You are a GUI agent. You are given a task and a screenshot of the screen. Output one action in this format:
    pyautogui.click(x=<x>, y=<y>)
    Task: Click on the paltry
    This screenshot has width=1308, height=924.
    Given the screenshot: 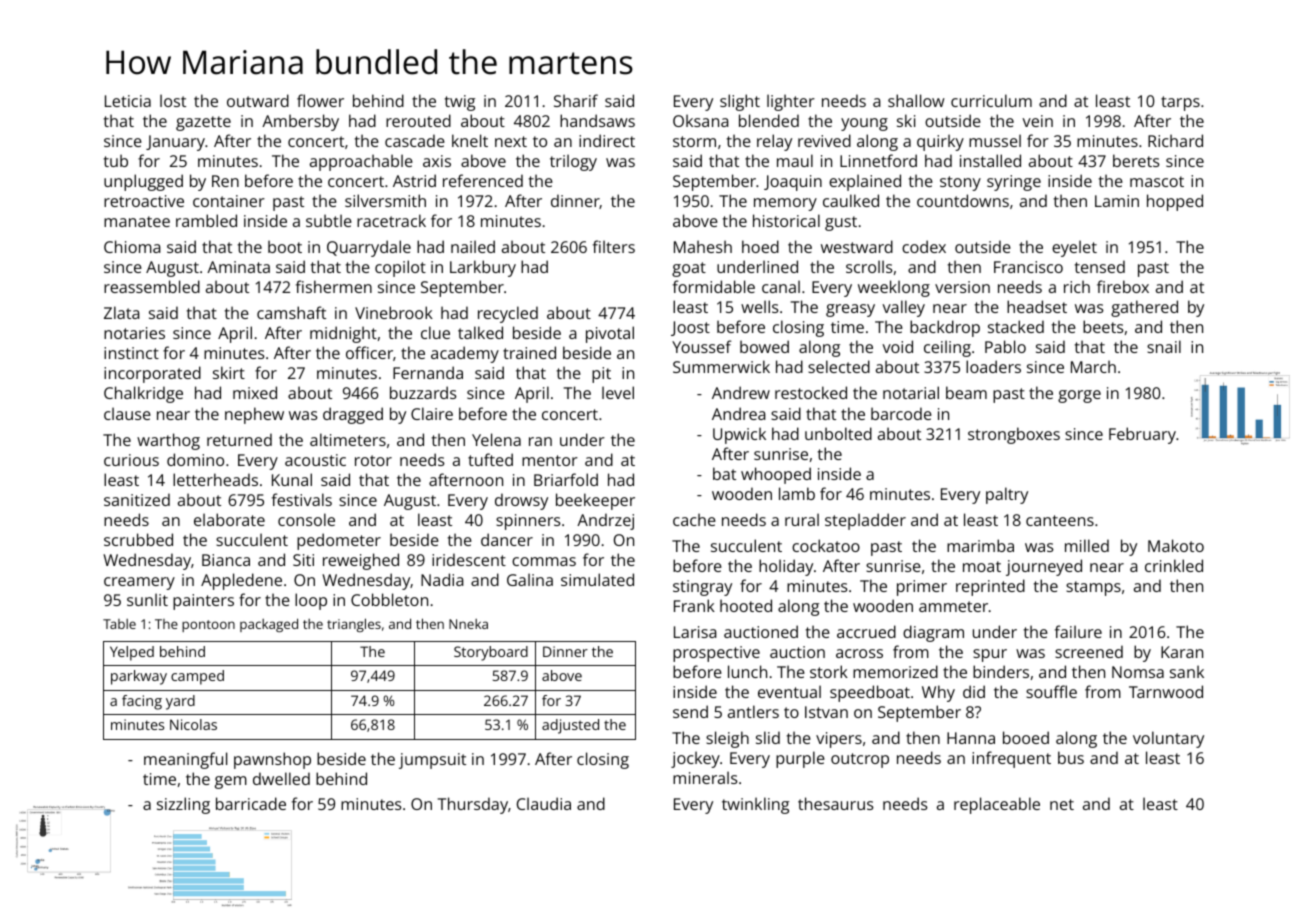 What is the action you would take?
    pyautogui.click(x=1007, y=495)
